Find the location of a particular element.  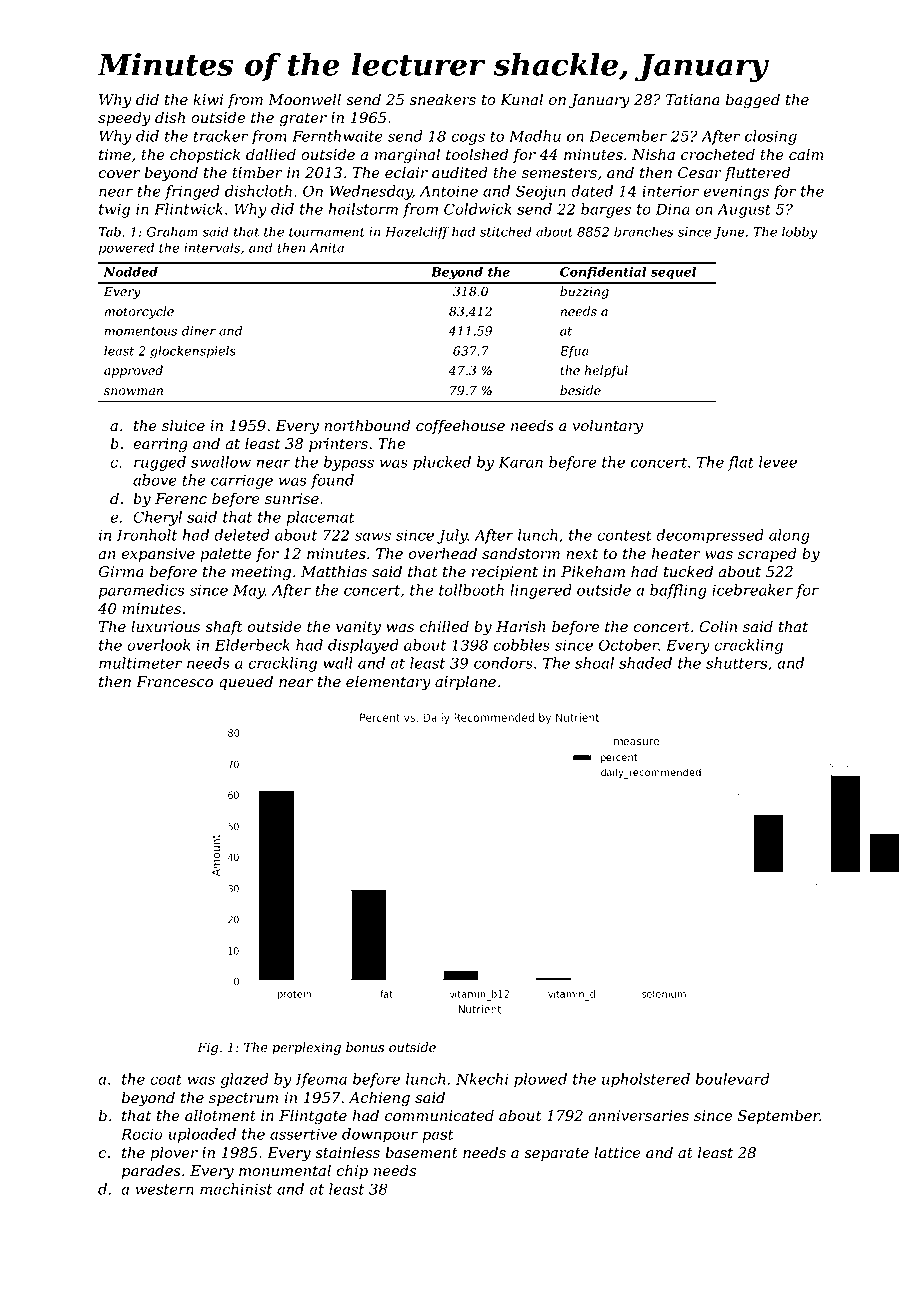

basement is located at coordinates (421, 1152).
